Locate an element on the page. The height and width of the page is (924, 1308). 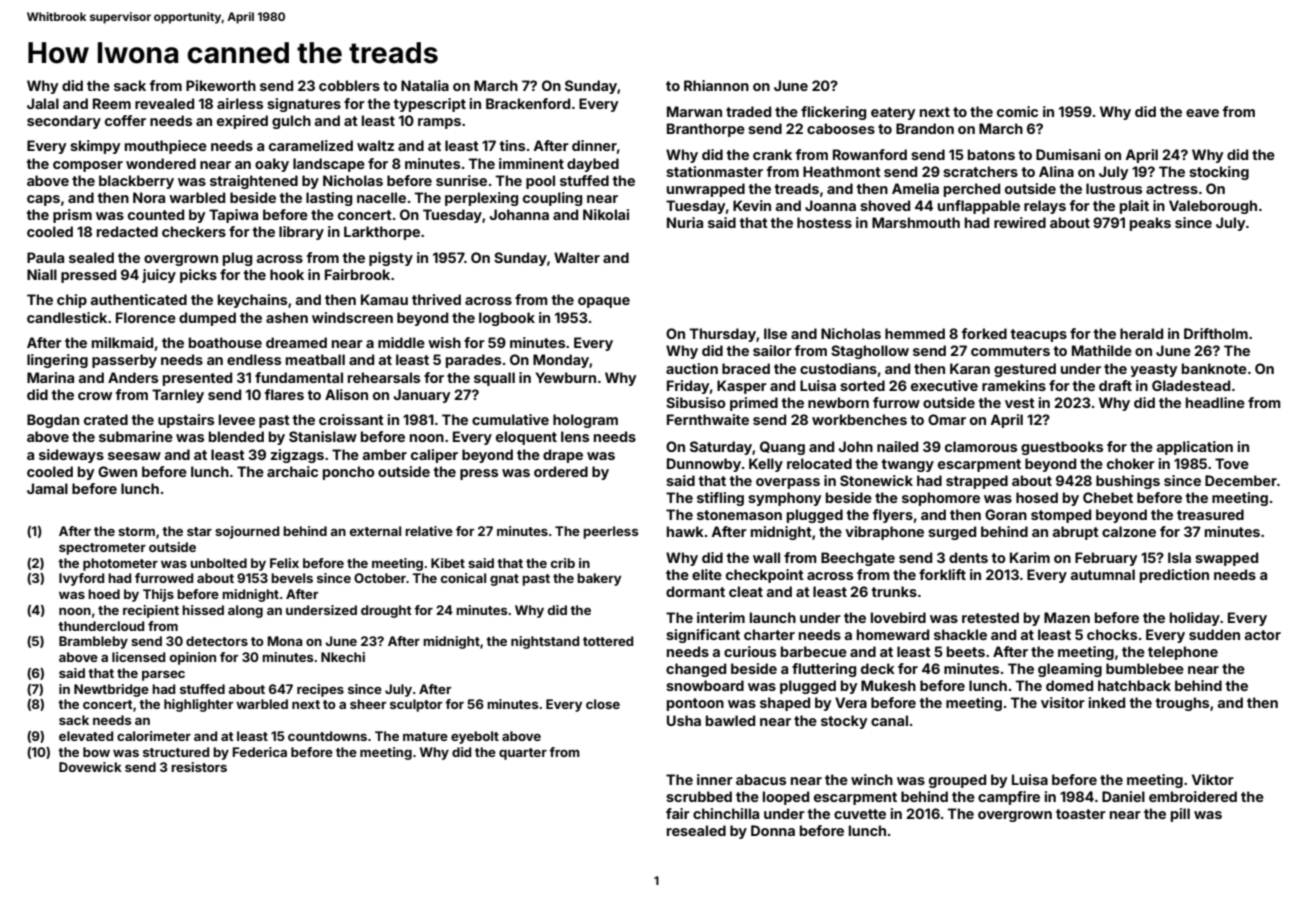
Driftholm is located at coordinates (1216, 333).
